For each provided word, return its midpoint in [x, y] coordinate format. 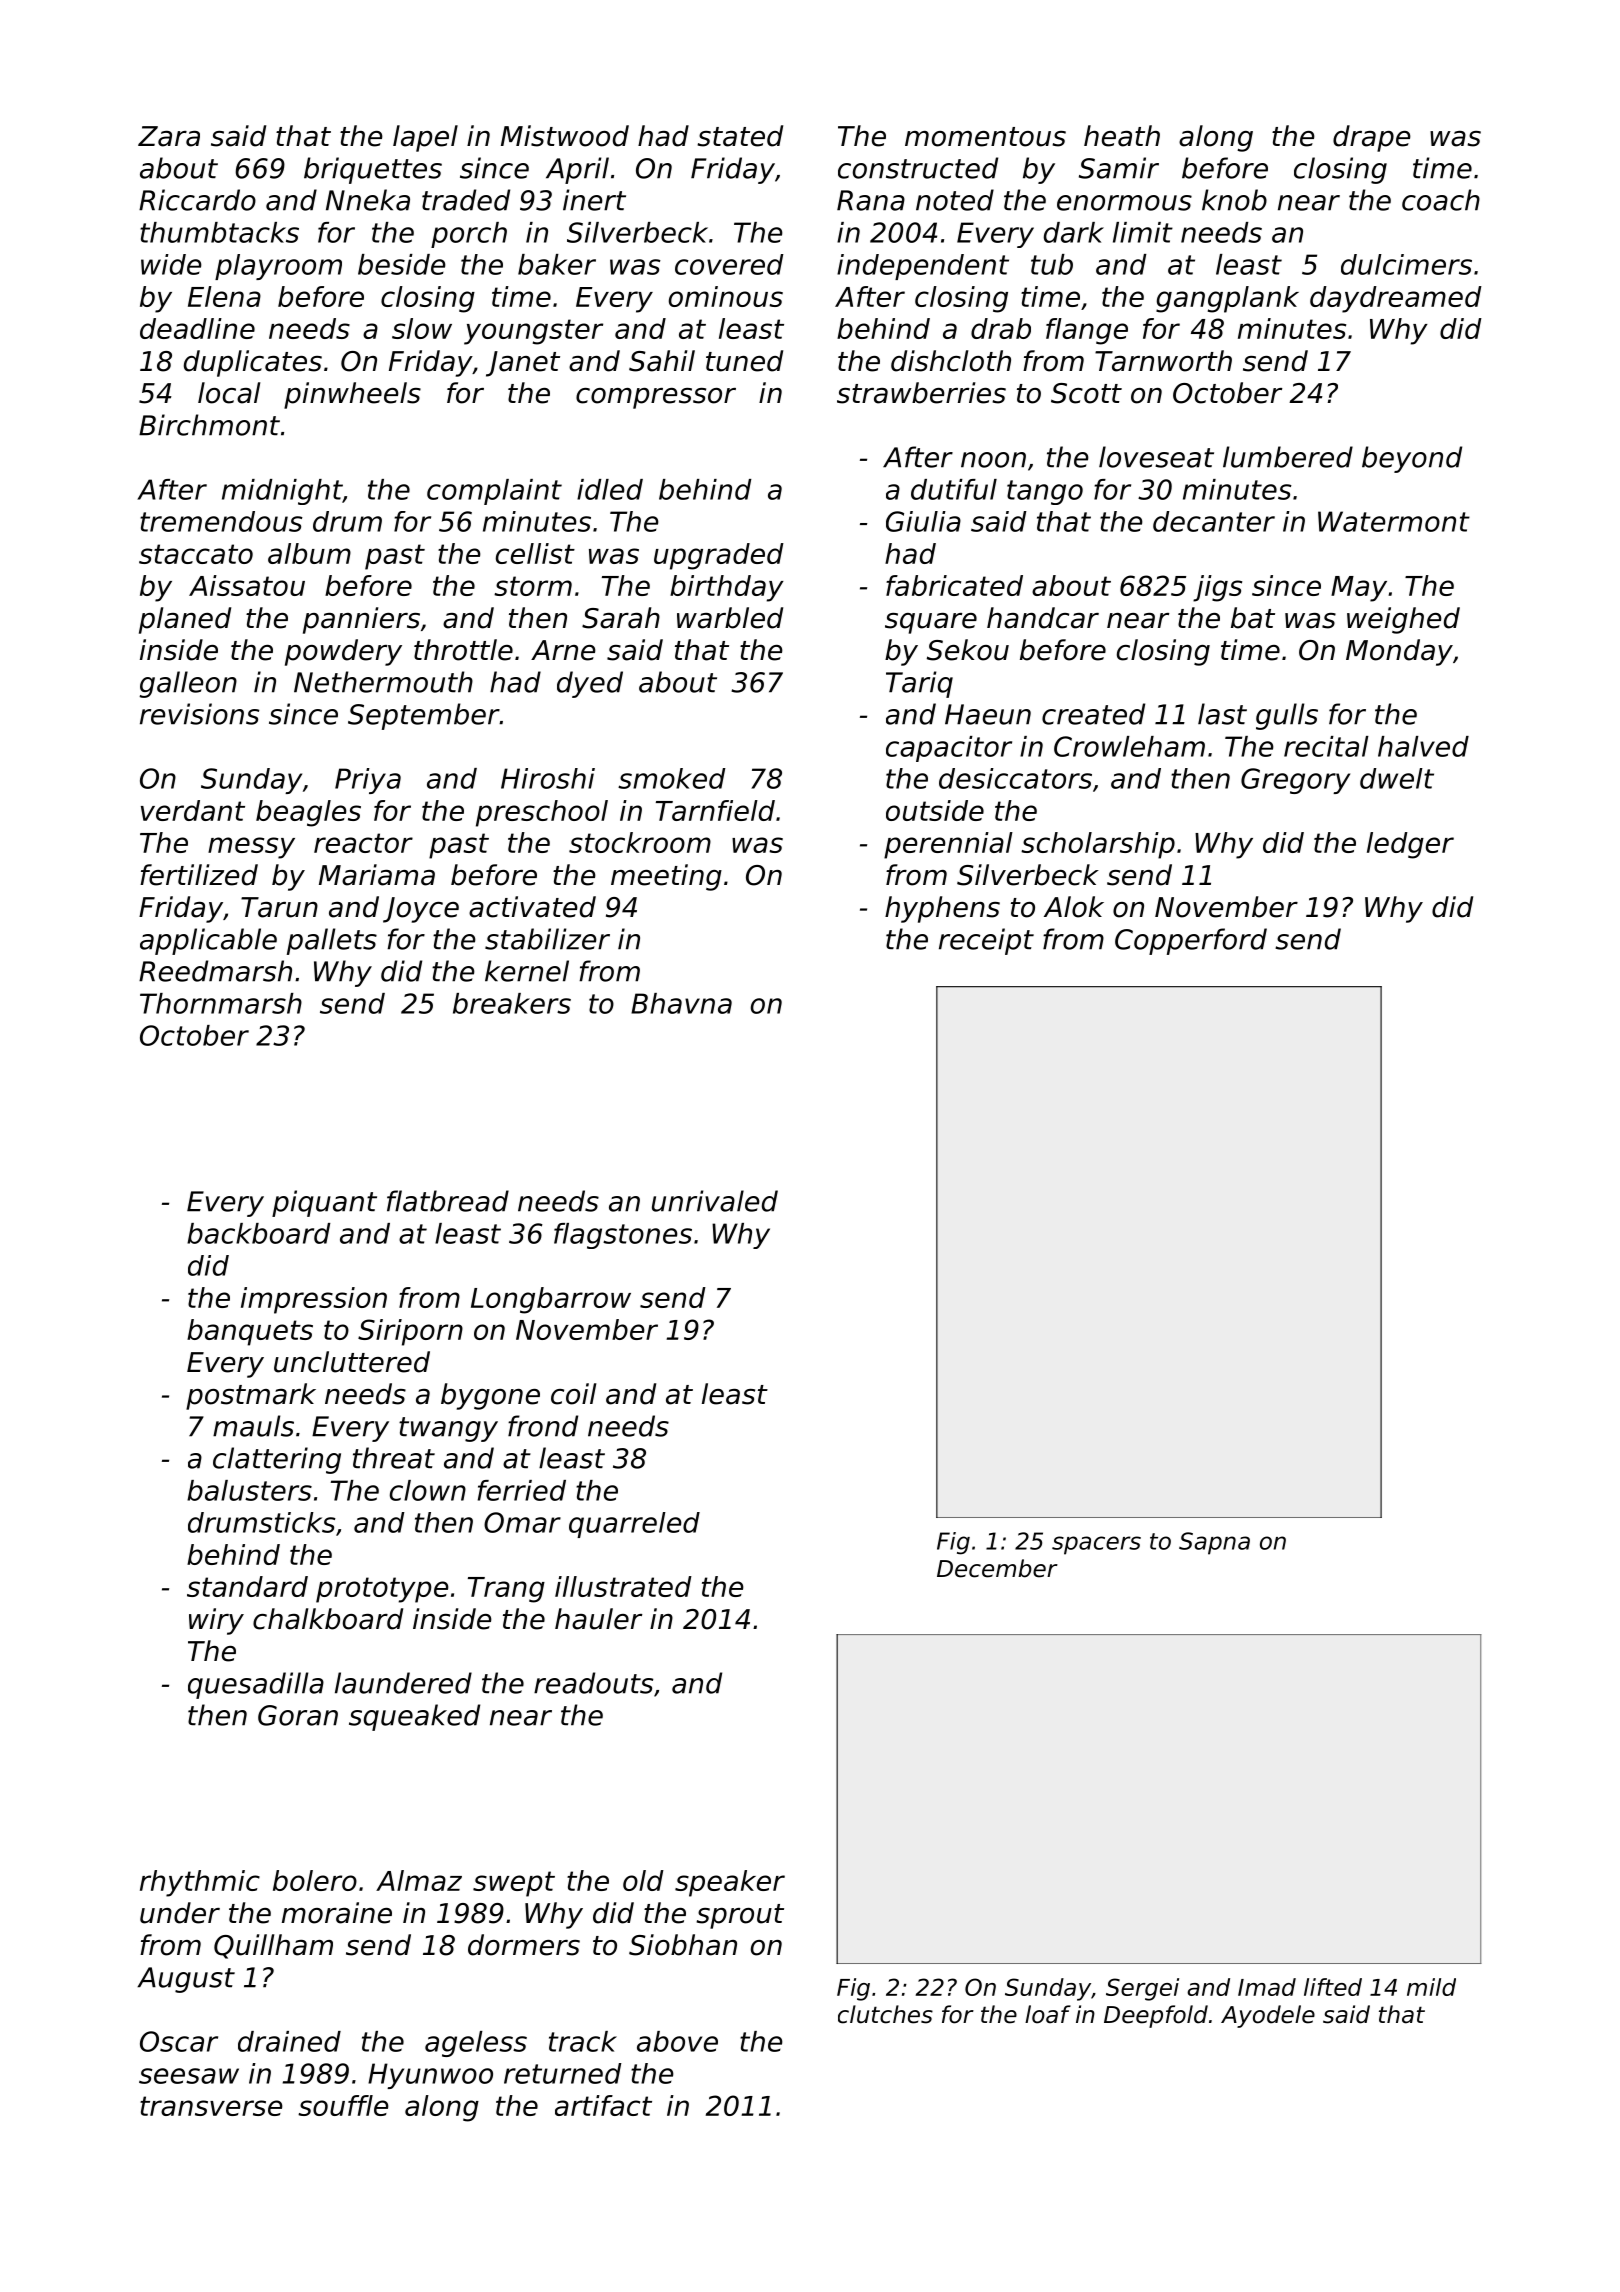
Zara [169, 136]
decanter [1214, 521]
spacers [1096, 1545]
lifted [1333, 1987]
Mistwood [565, 136]
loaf [1048, 2014]
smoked [672, 778]
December [997, 1568]
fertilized [199, 875]
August [186, 1980]
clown [428, 1490]
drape [1372, 138]
